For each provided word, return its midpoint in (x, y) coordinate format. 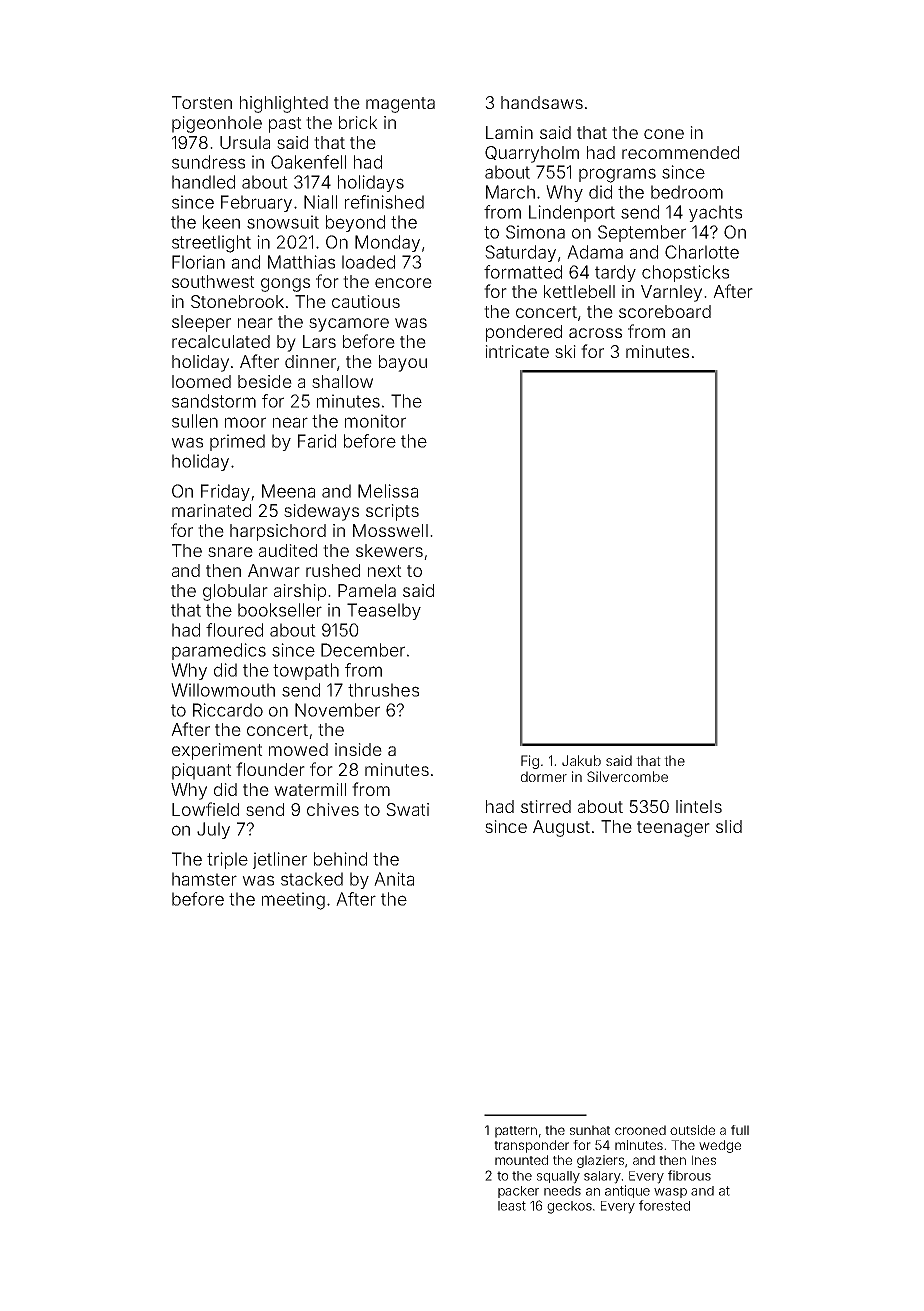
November (337, 710)
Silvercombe (627, 776)
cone (664, 134)
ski (565, 351)
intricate (517, 351)
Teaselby (384, 611)
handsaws (542, 102)
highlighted (284, 104)
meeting (293, 901)
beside (265, 381)
